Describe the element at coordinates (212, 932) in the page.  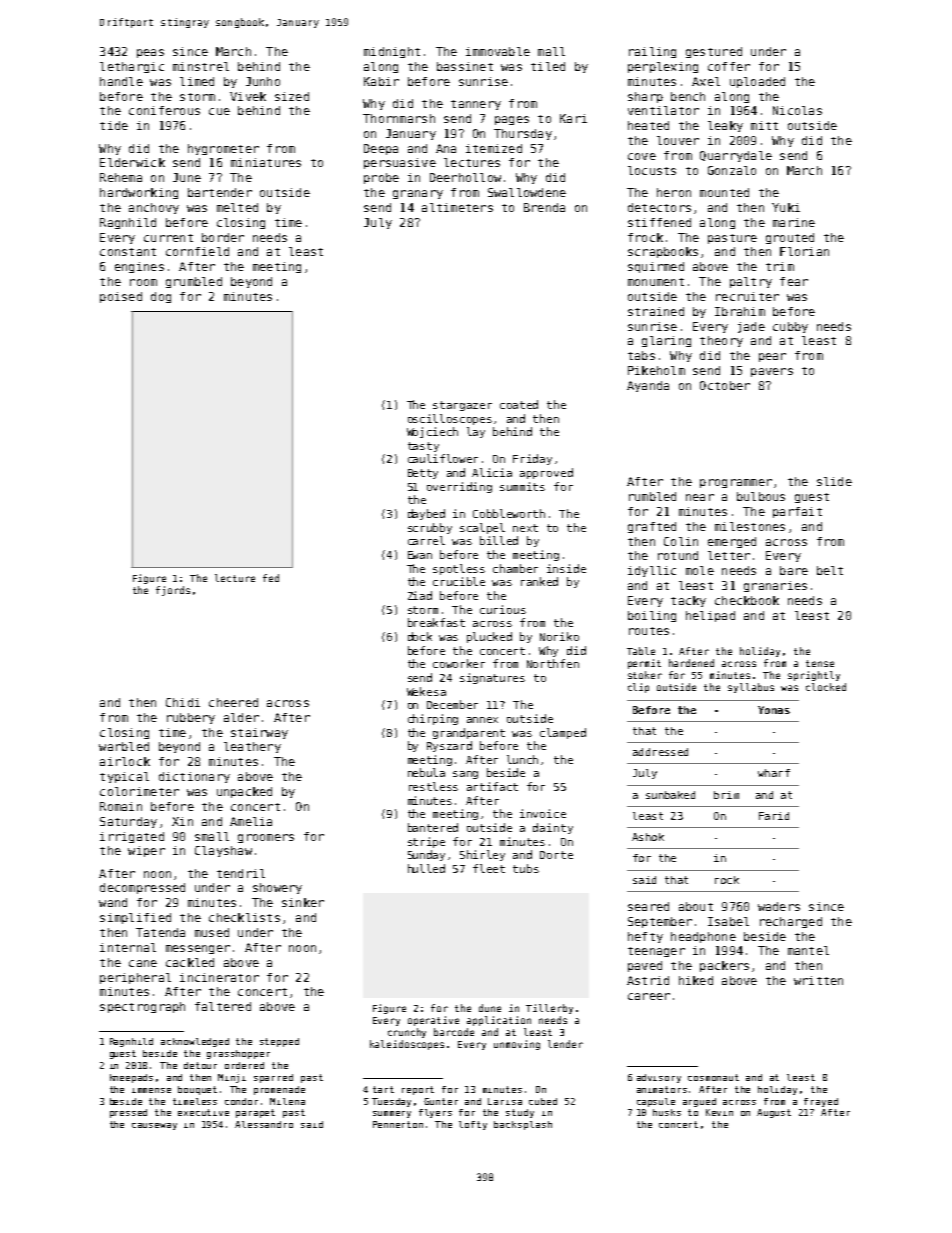
I see `mused` at that location.
